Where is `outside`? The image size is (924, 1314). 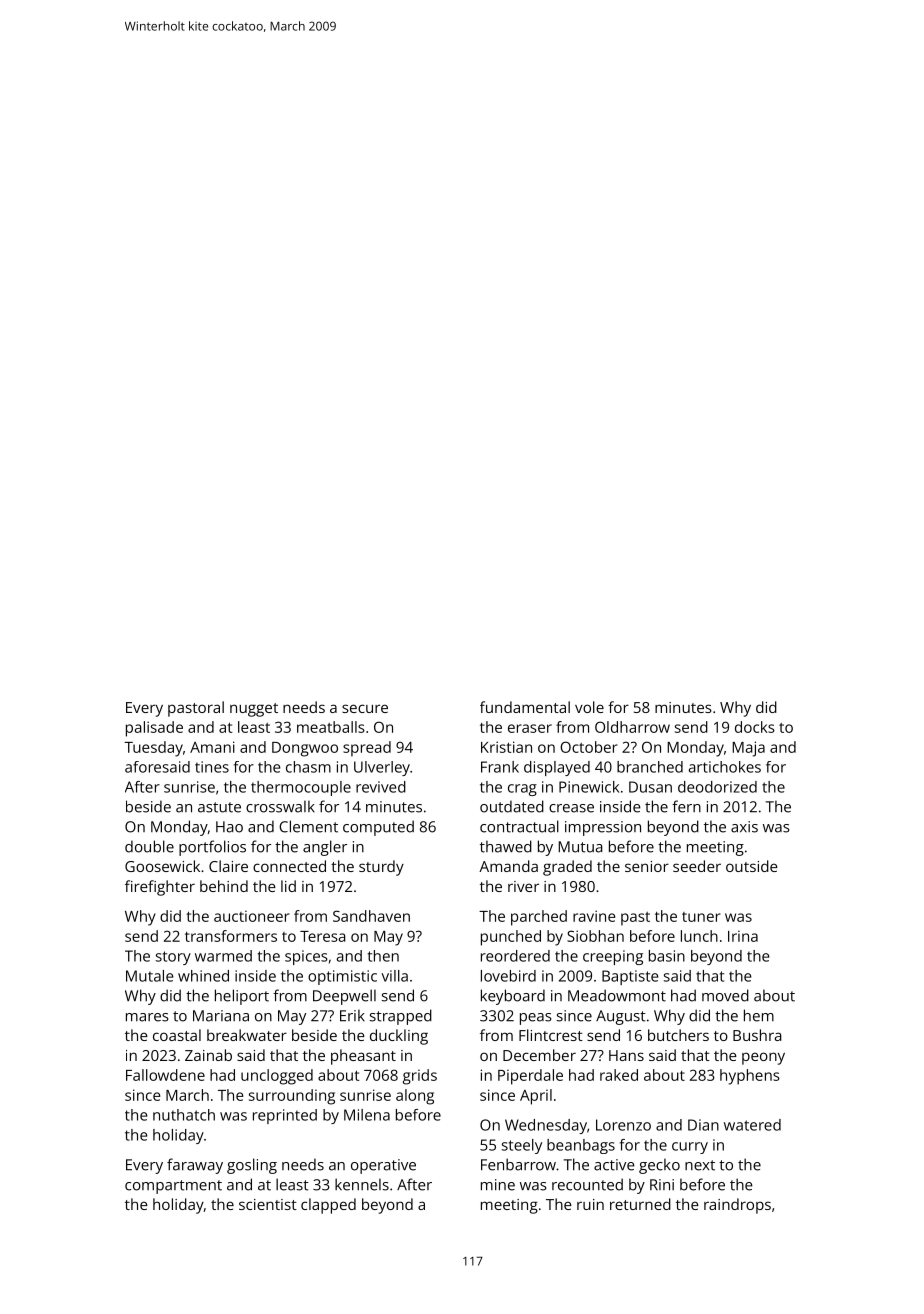 outside is located at coordinates (752, 866).
